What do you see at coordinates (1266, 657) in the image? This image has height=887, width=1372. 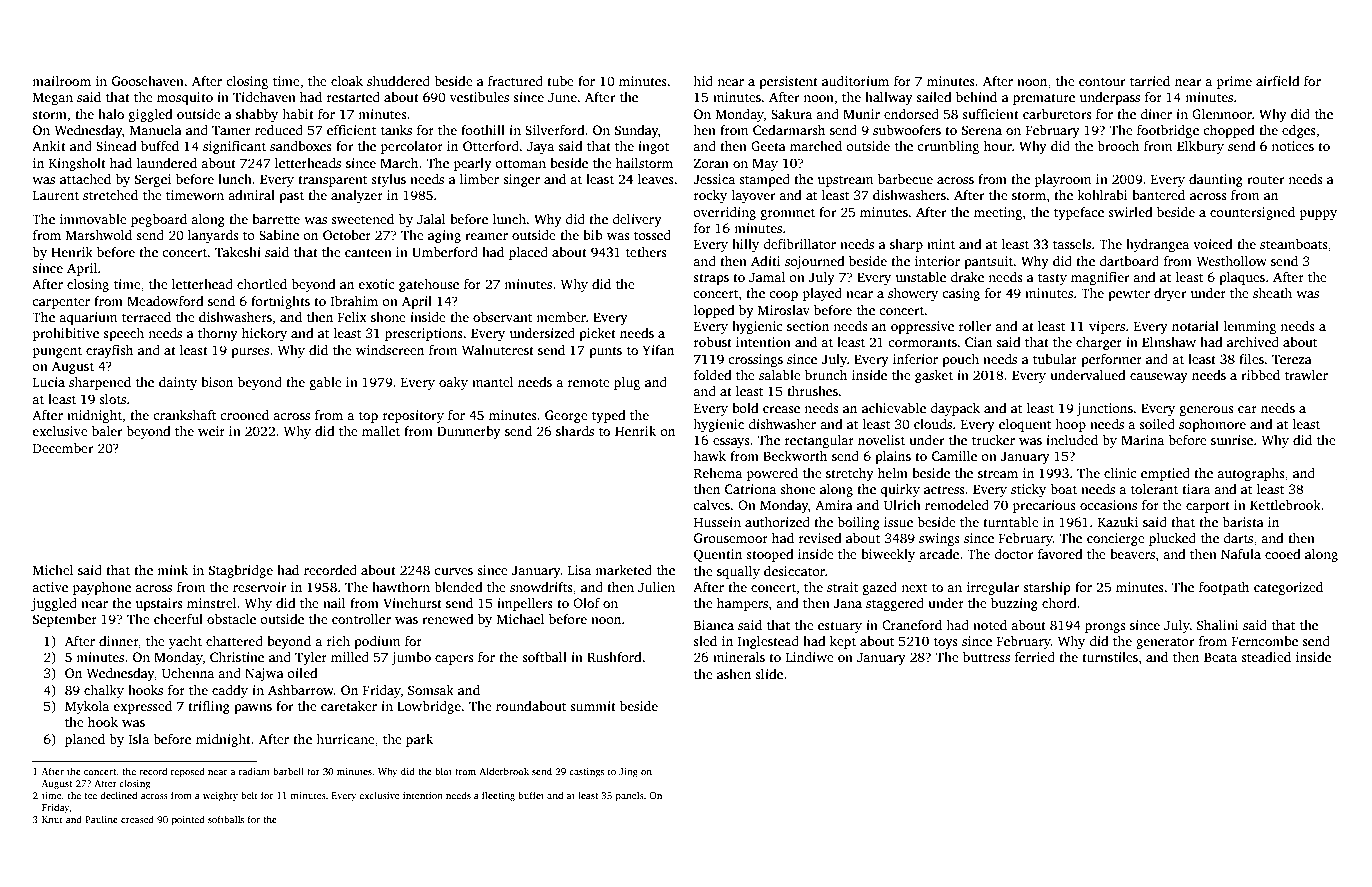 I see `steadied` at bounding box center [1266, 657].
